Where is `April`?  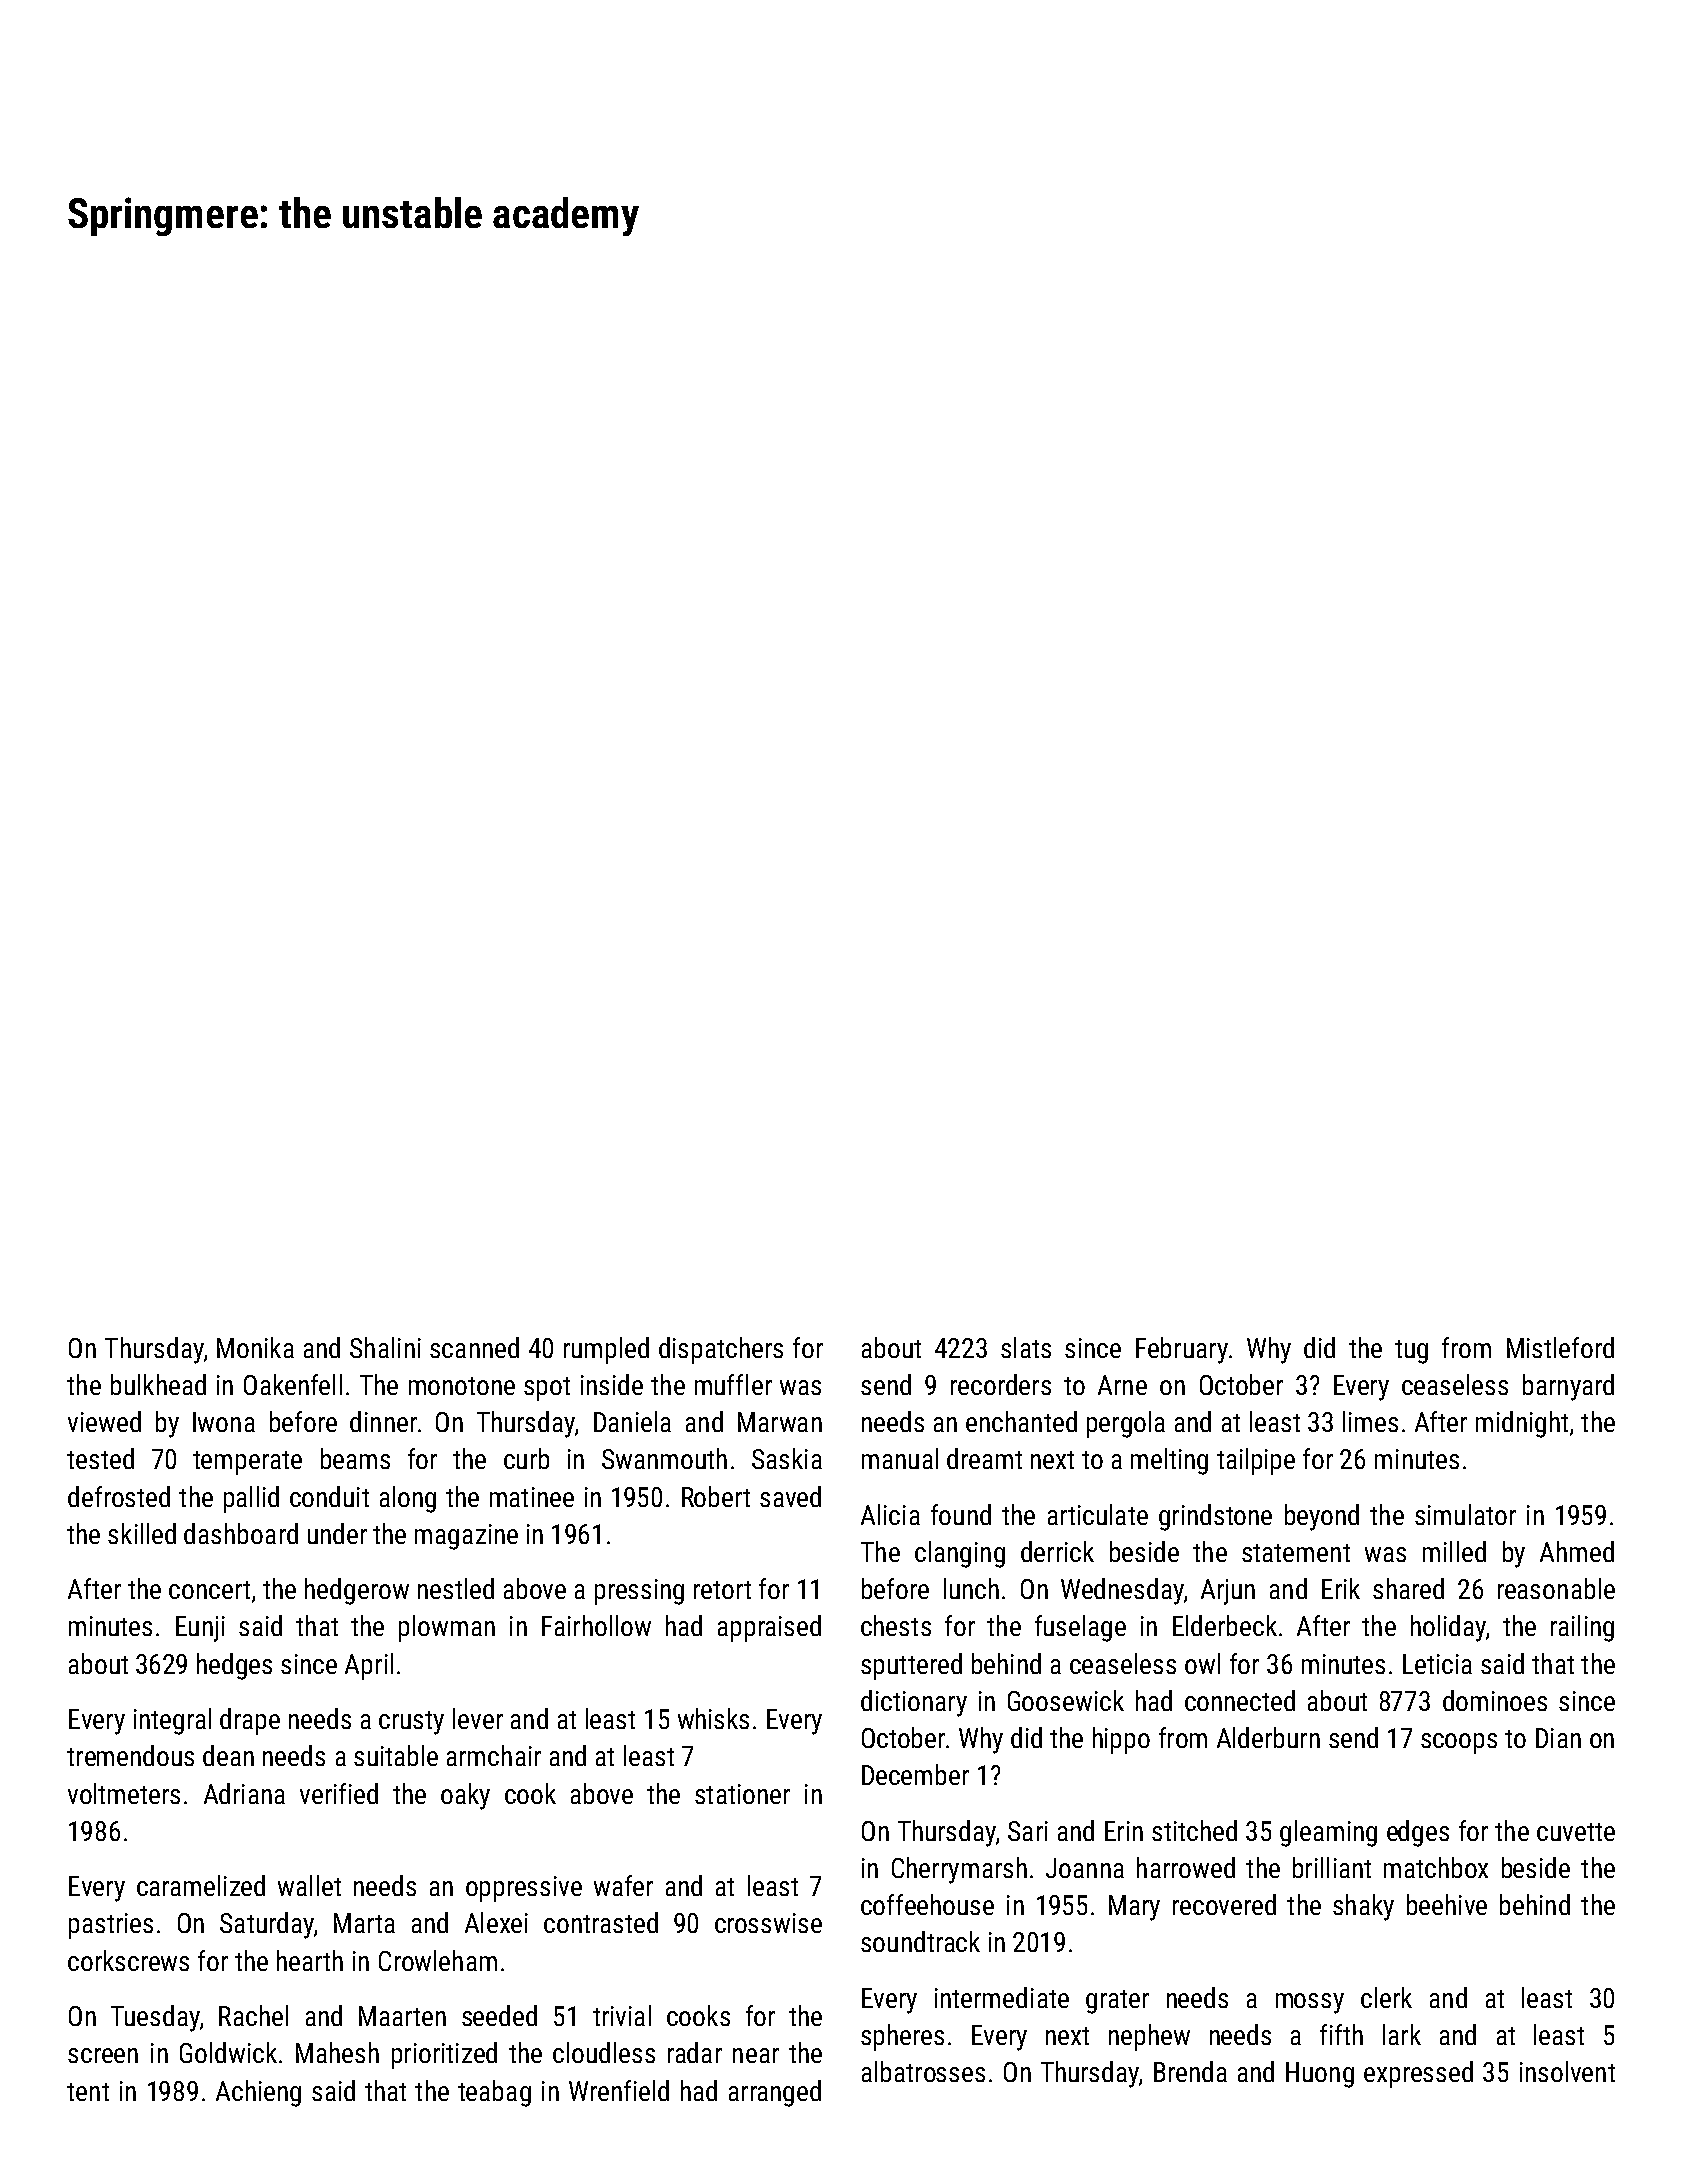
April is located at coordinates (369, 1666).
